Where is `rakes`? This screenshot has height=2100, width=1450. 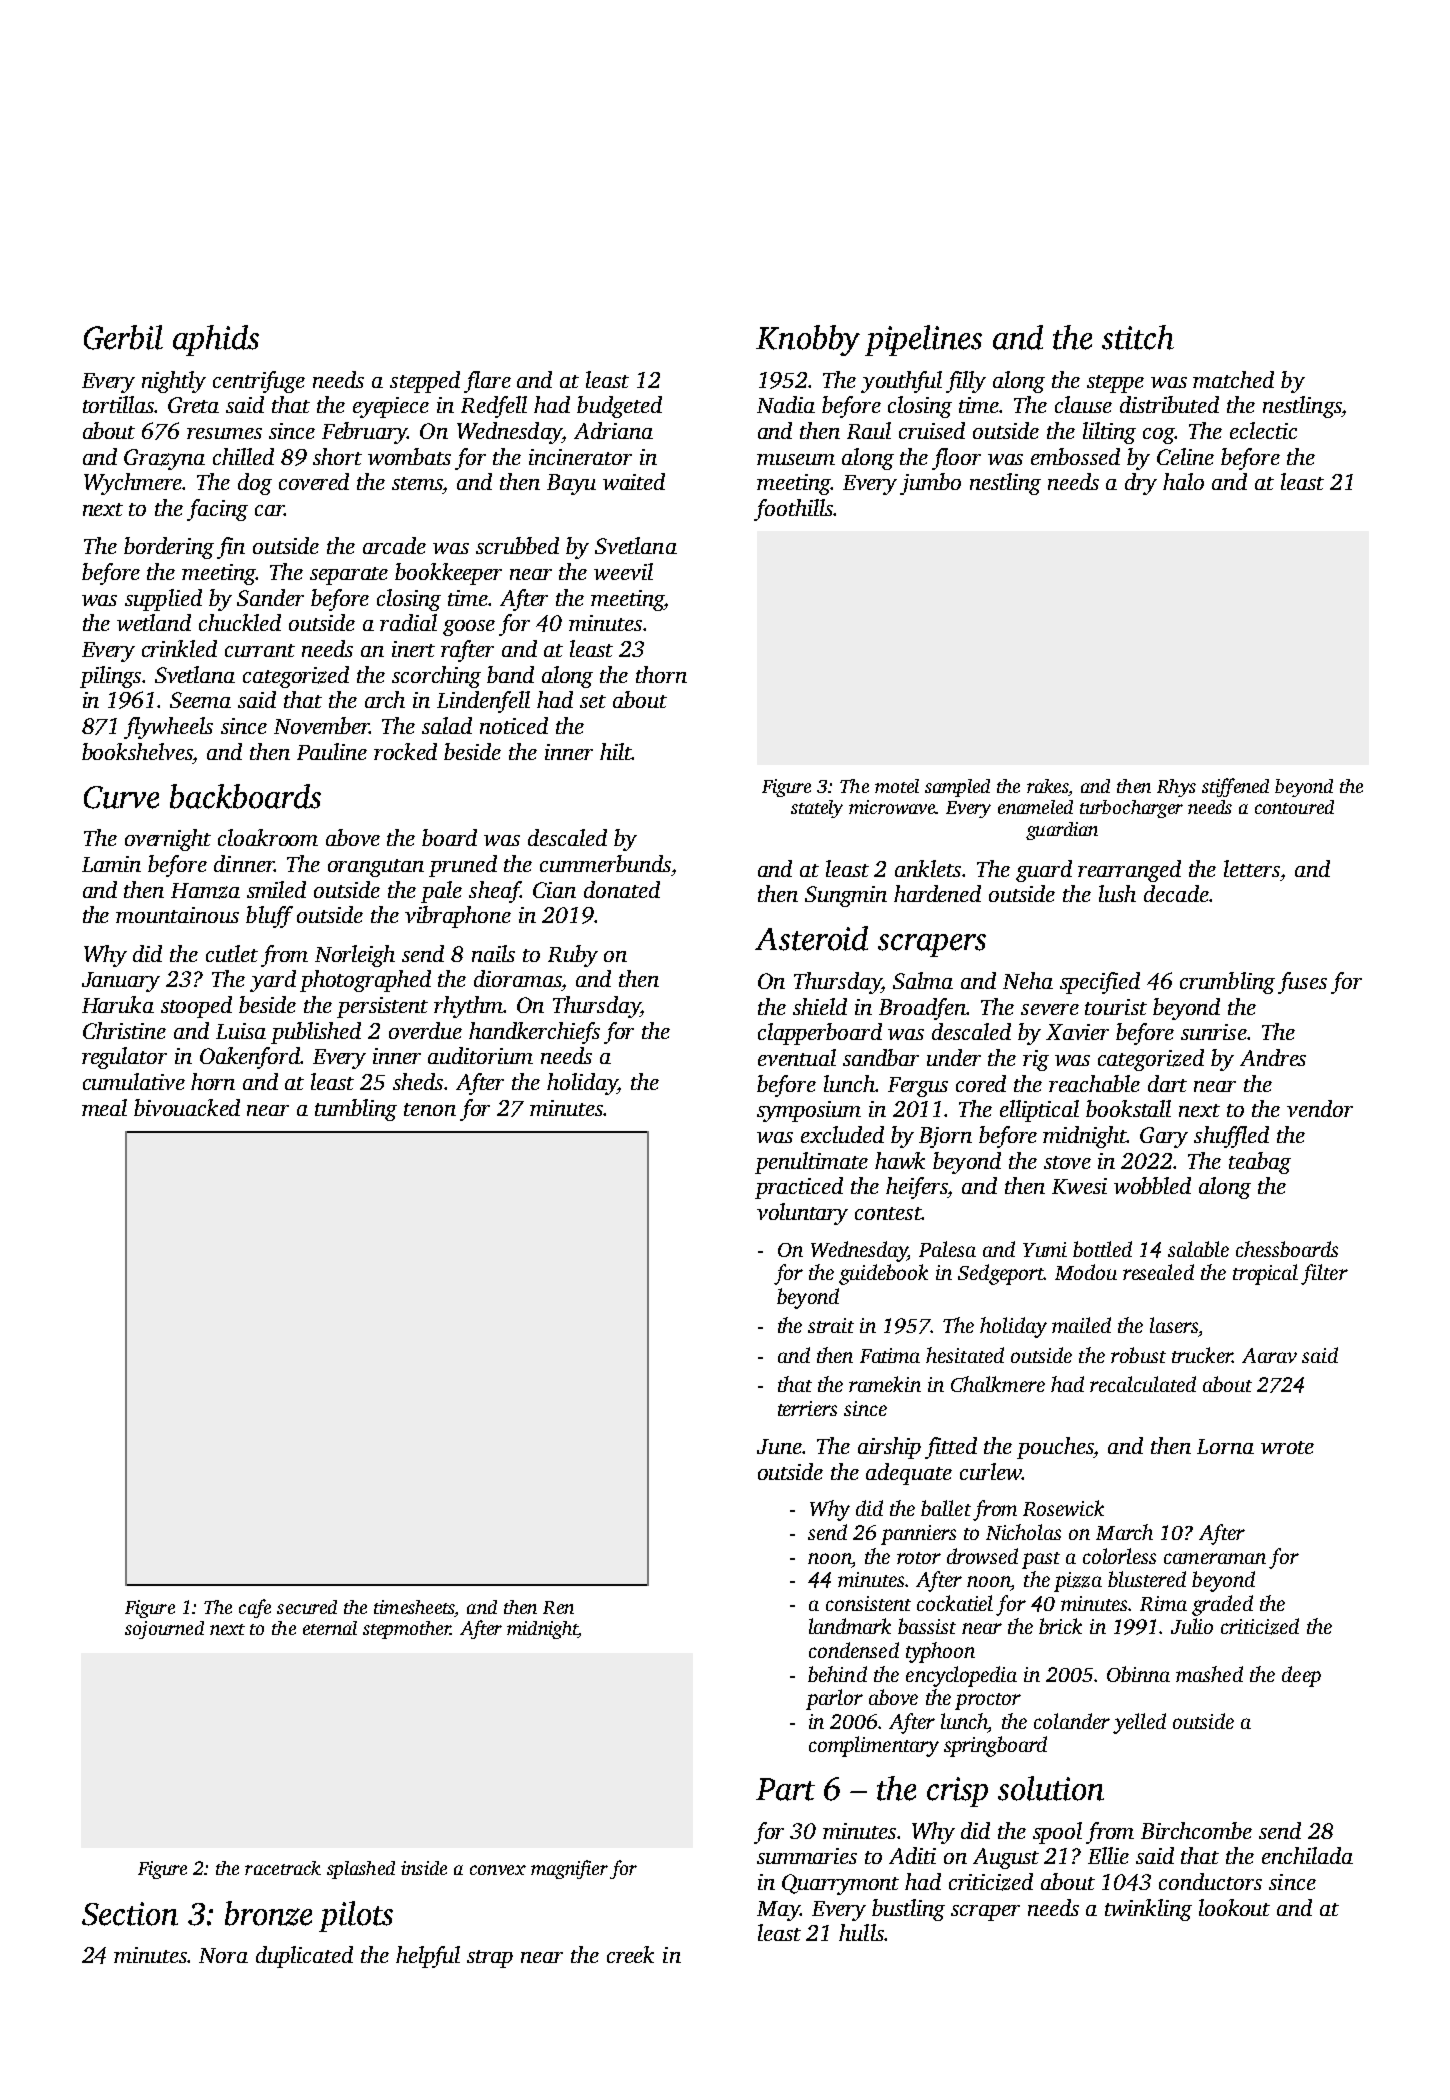 rakes is located at coordinates (1047, 786).
